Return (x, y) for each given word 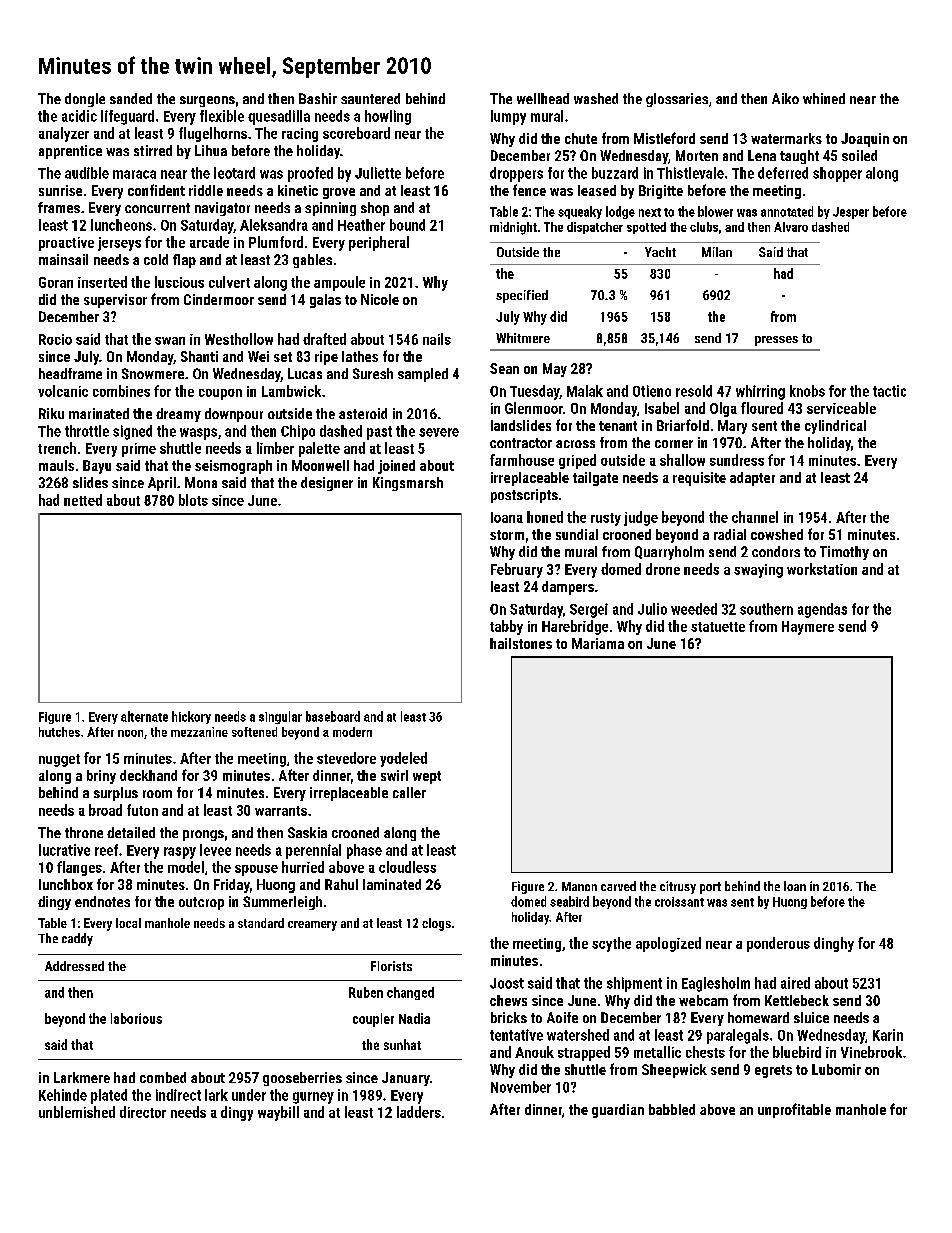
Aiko (785, 98)
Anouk (534, 1052)
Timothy (844, 553)
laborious (136, 1018)
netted (83, 500)
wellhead (543, 98)
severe (439, 432)
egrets (773, 1071)
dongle (85, 100)
